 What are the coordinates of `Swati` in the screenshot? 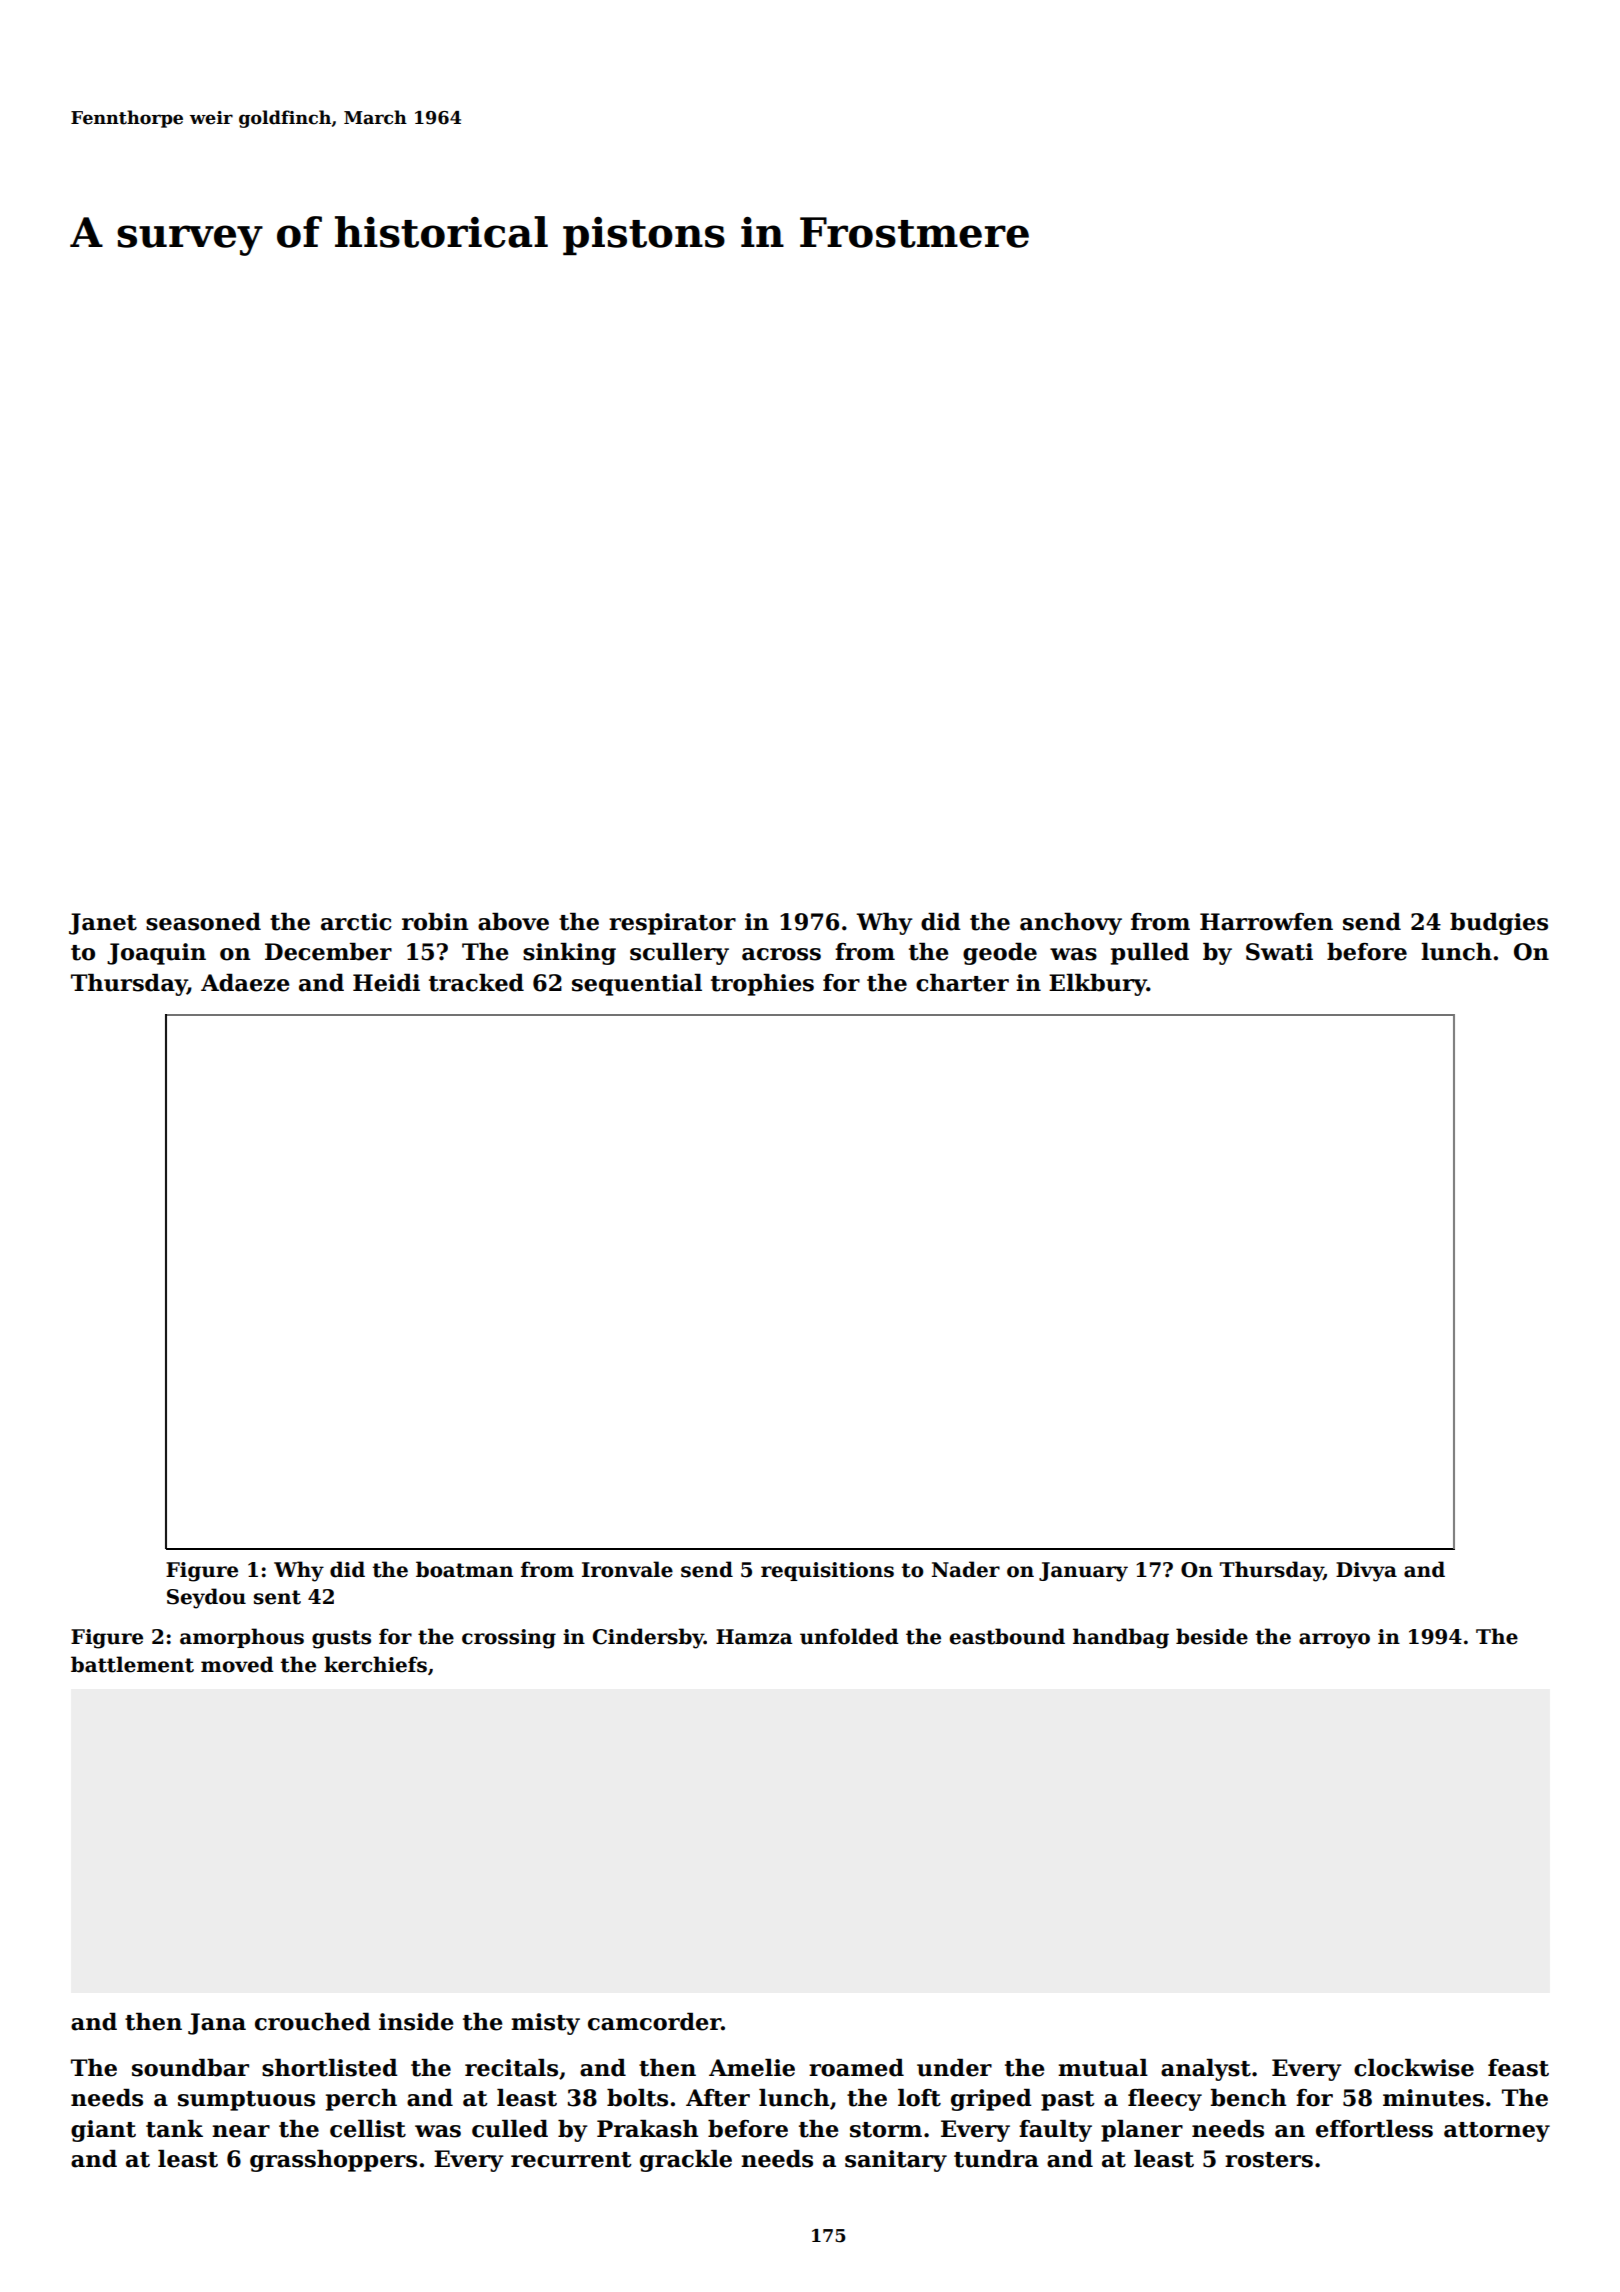 It's located at (1279, 952).
